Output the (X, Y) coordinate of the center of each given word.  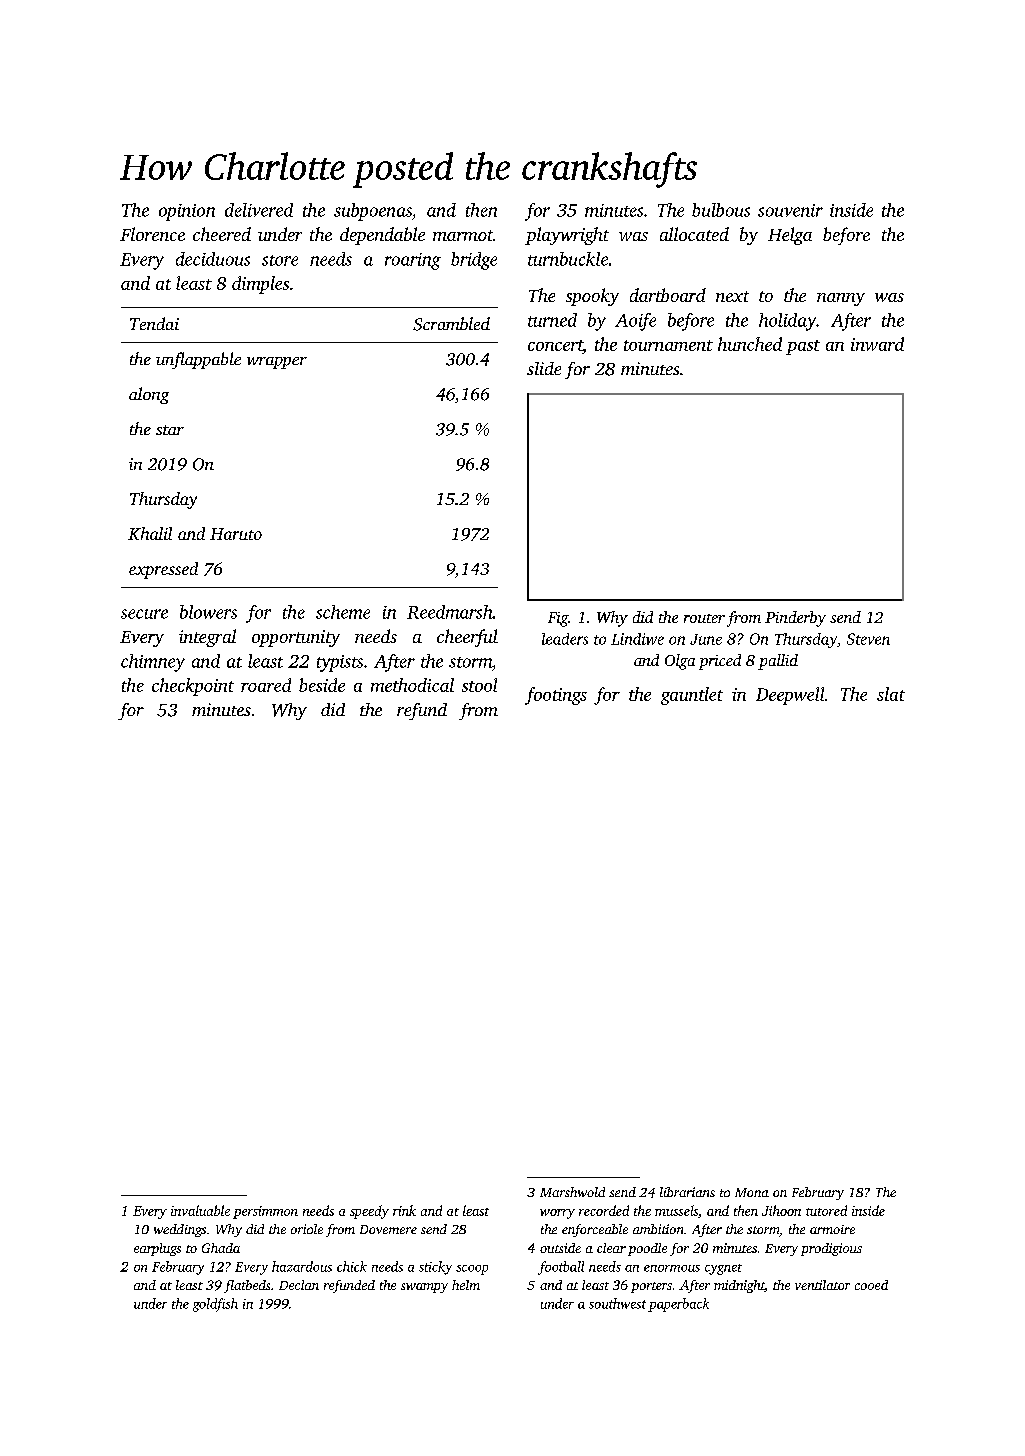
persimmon (265, 1212)
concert (555, 347)
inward (877, 344)
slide (544, 368)
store (280, 260)
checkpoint (193, 687)
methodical (412, 685)
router (704, 618)
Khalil (150, 533)
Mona (752, 1192)
